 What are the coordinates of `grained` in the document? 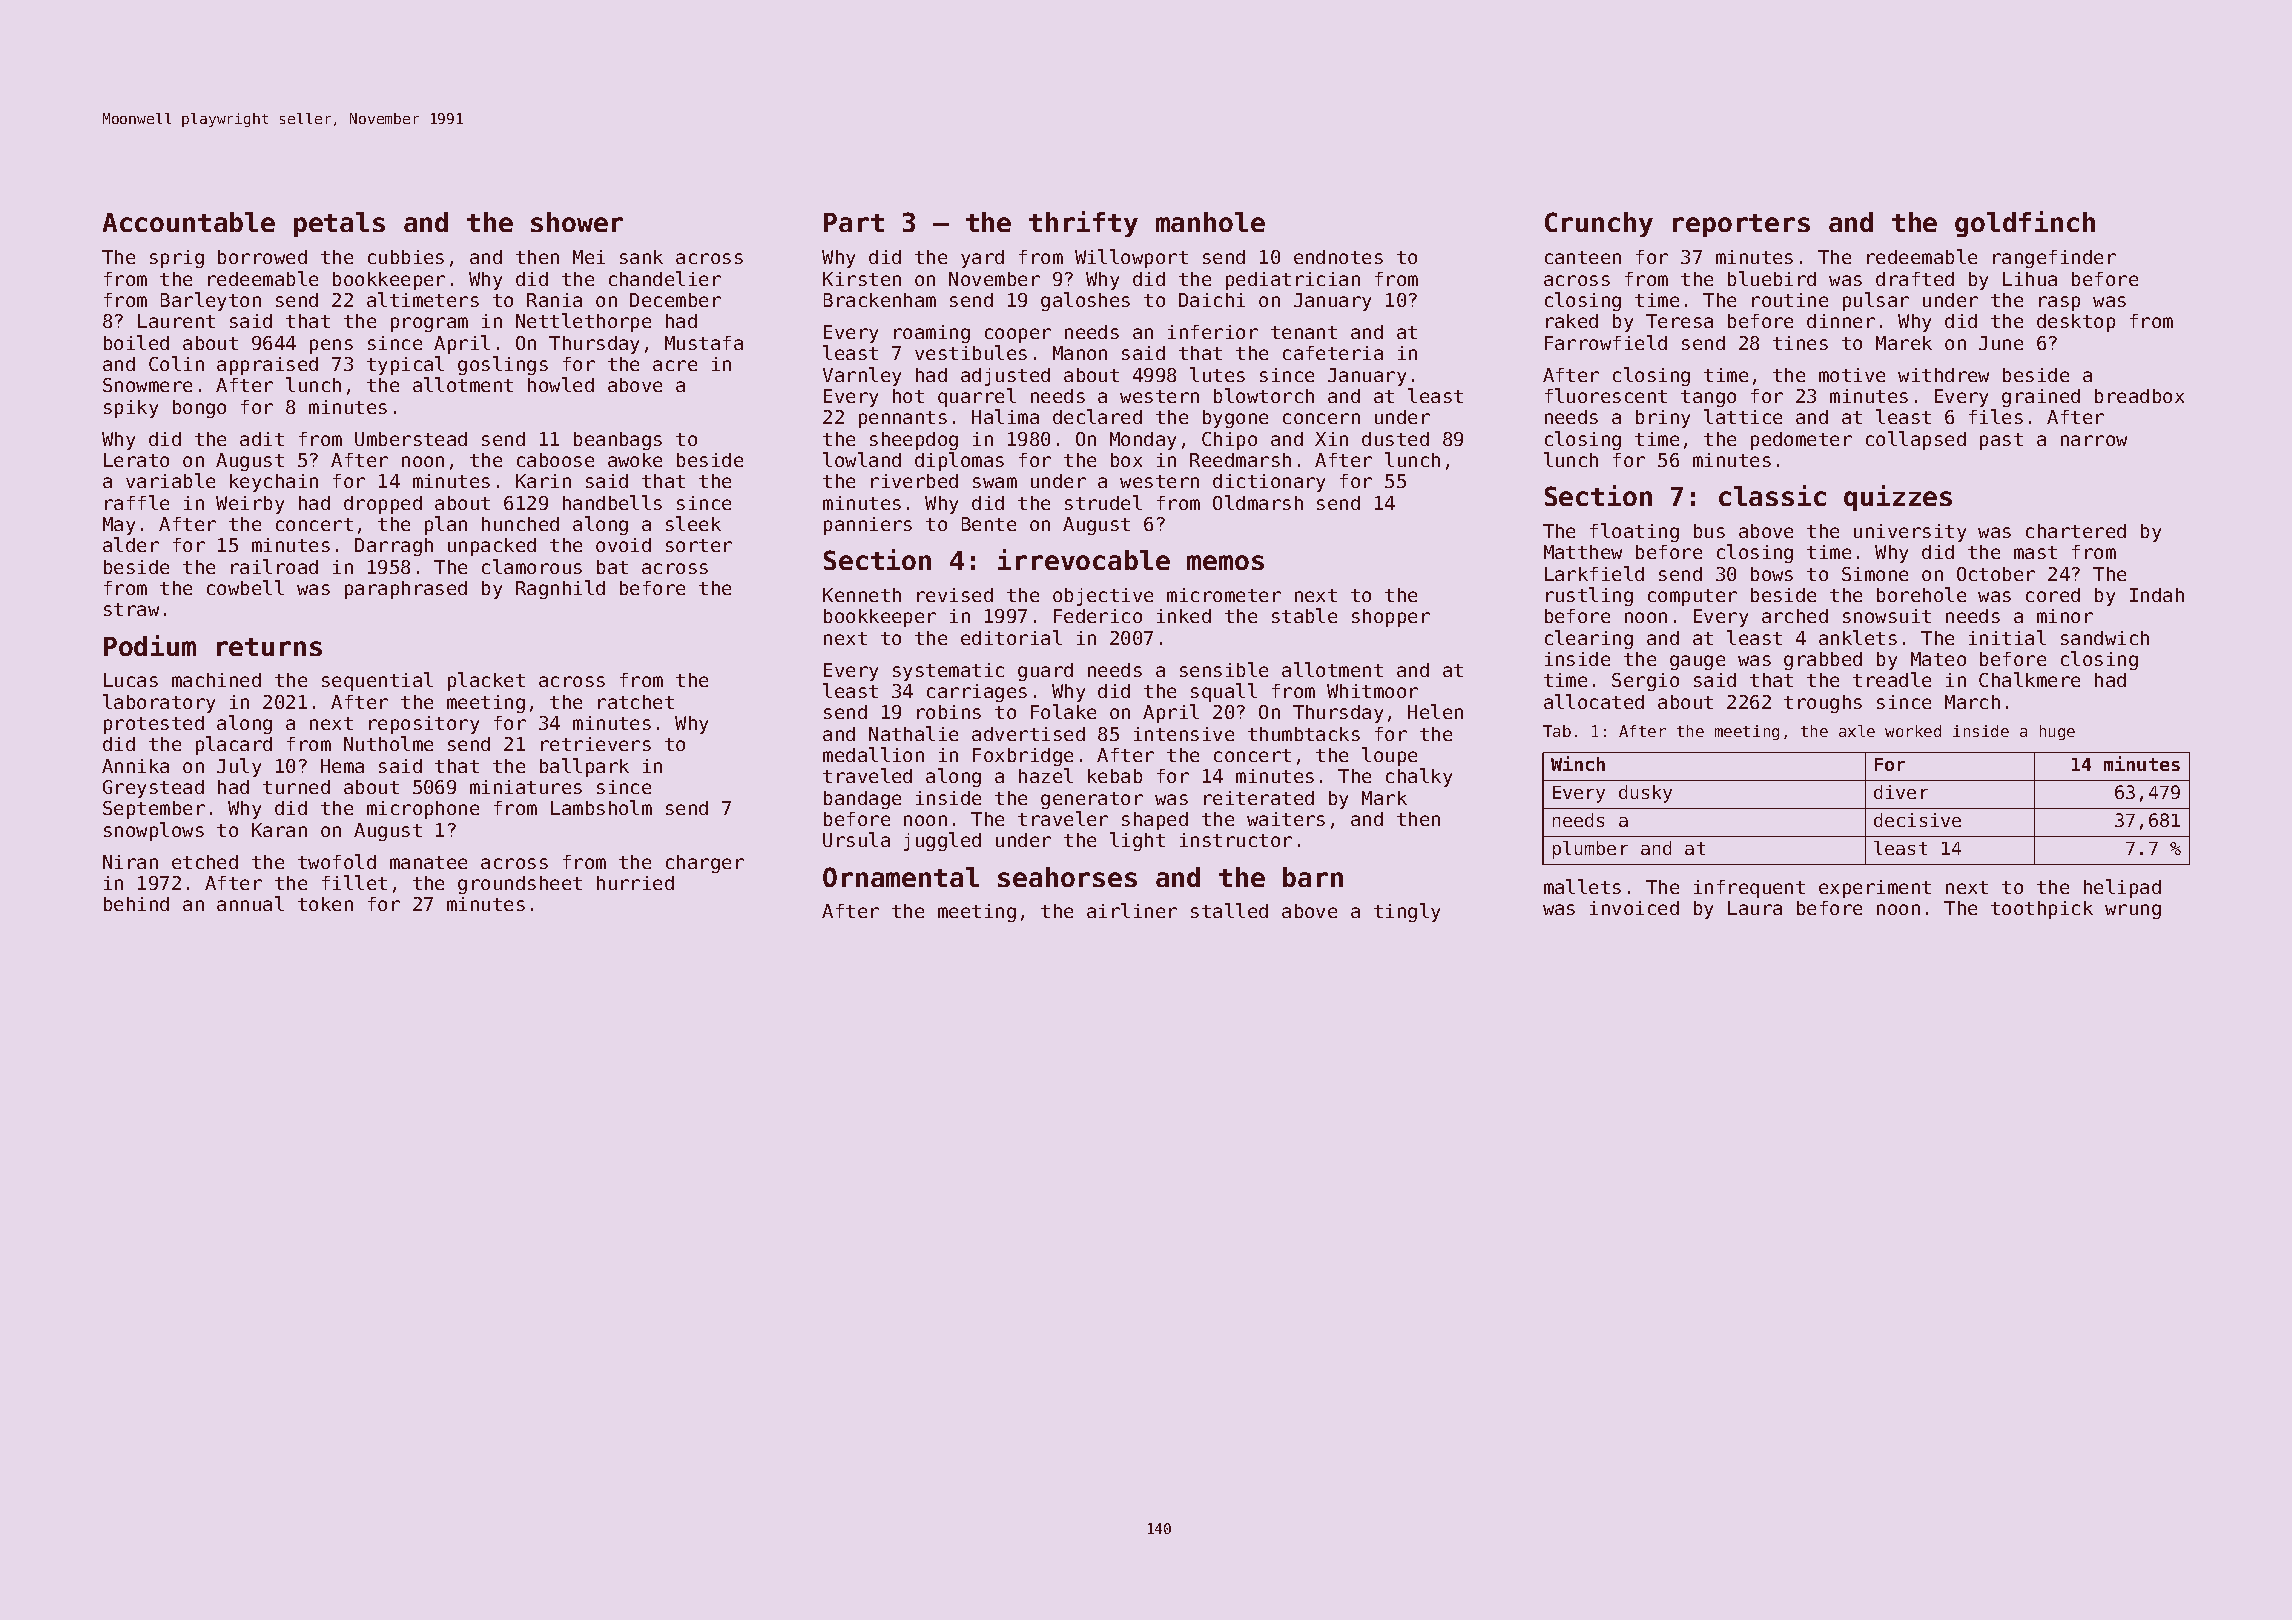 It's located at (2041, 398).
